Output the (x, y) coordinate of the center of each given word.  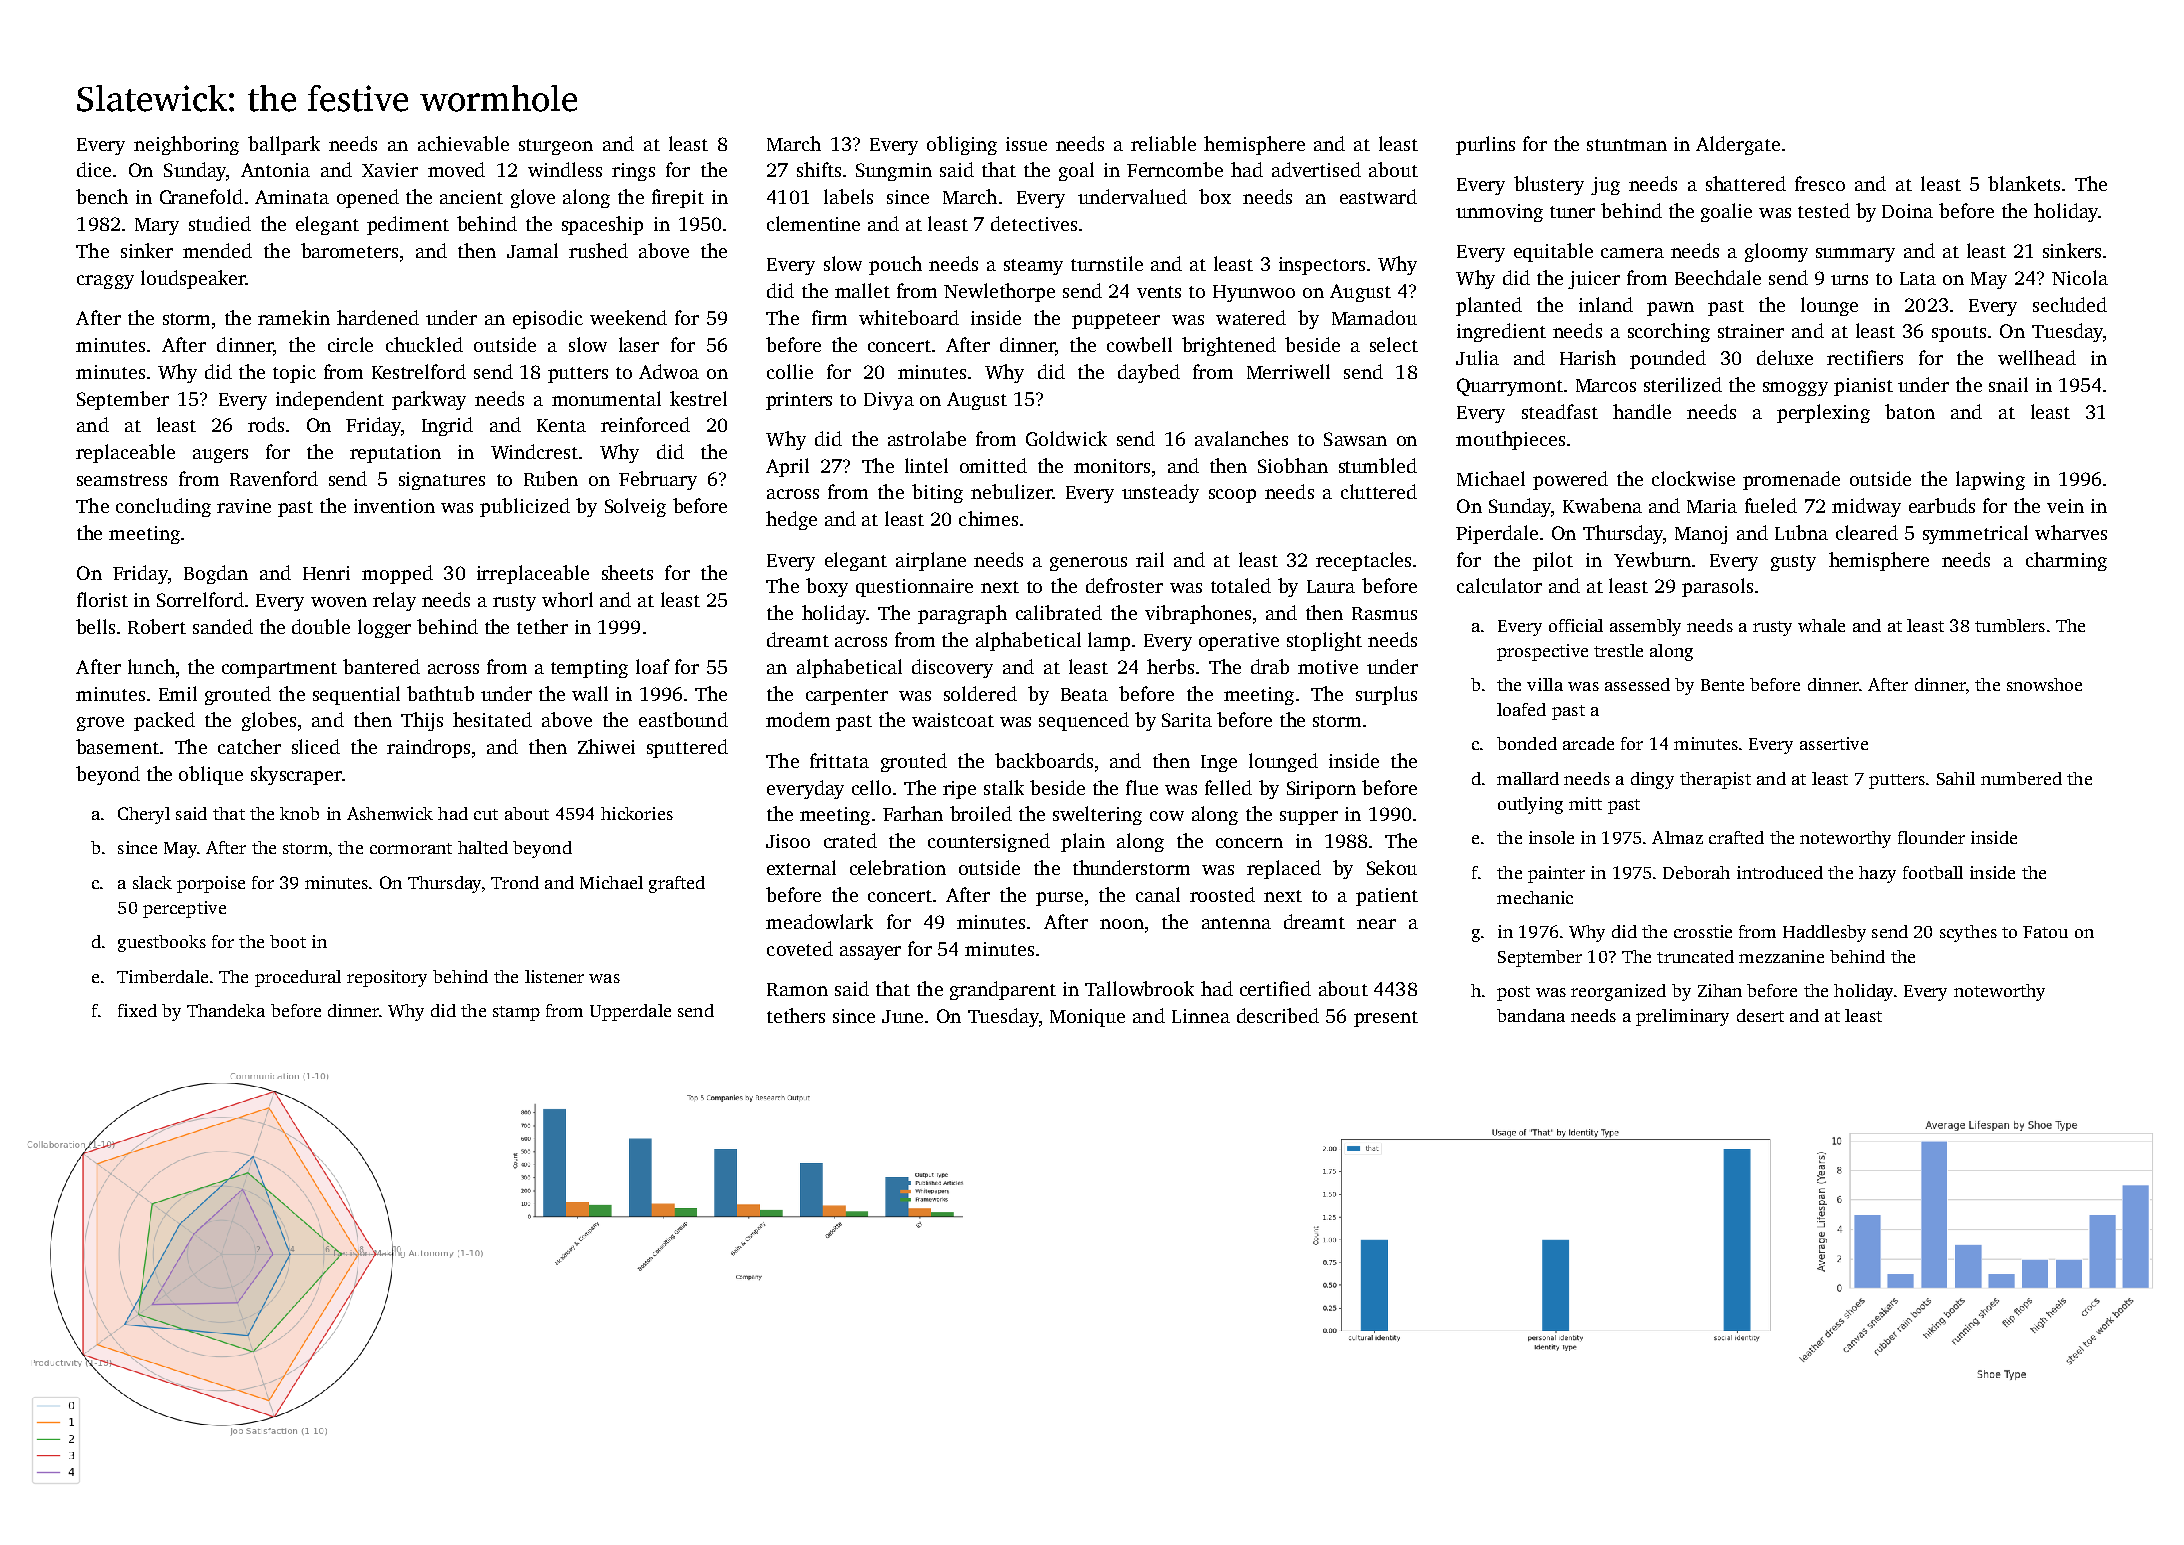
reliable (1163, 143)
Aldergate (1738, 145)
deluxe (1785, 357)
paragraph (962, 614)
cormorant (411, 848)
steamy (1033, 267)
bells (95, 626)
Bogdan (216, 574)
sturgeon (556, 147)
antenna (1236, 923)
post (1513, 993)
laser (639, 344)
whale (1821, 625)
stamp (516, 1013)
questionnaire (914, 588)
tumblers (2010, 625)
